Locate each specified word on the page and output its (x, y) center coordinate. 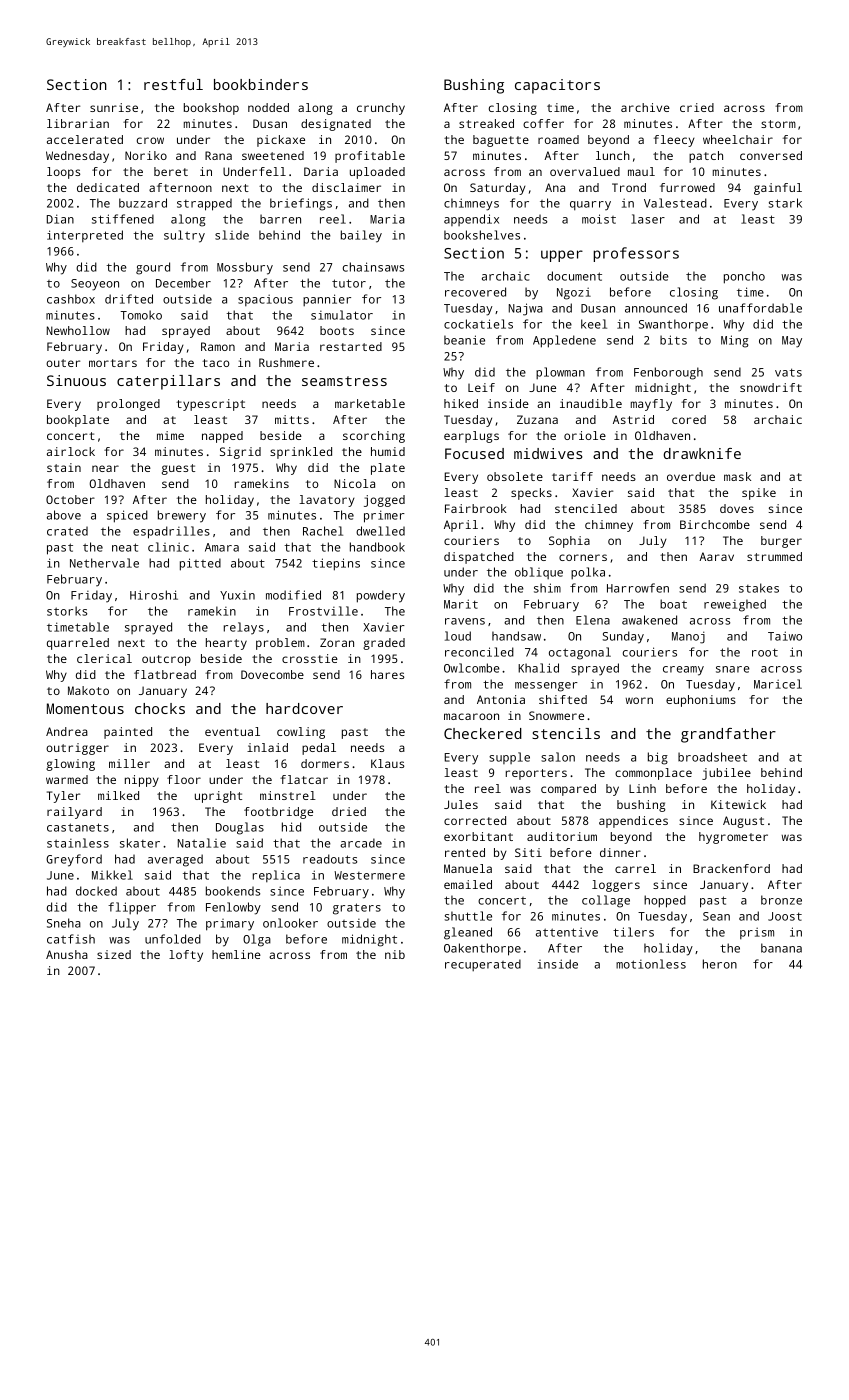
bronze (781, 900)
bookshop (211, 109)
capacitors (557, 86)
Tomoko (141, 315)
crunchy (381, 109)
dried (349, 811)
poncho (744, 277)
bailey (361, 236)
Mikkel (112, 875)
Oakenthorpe (482, 949)
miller (129, 763)
